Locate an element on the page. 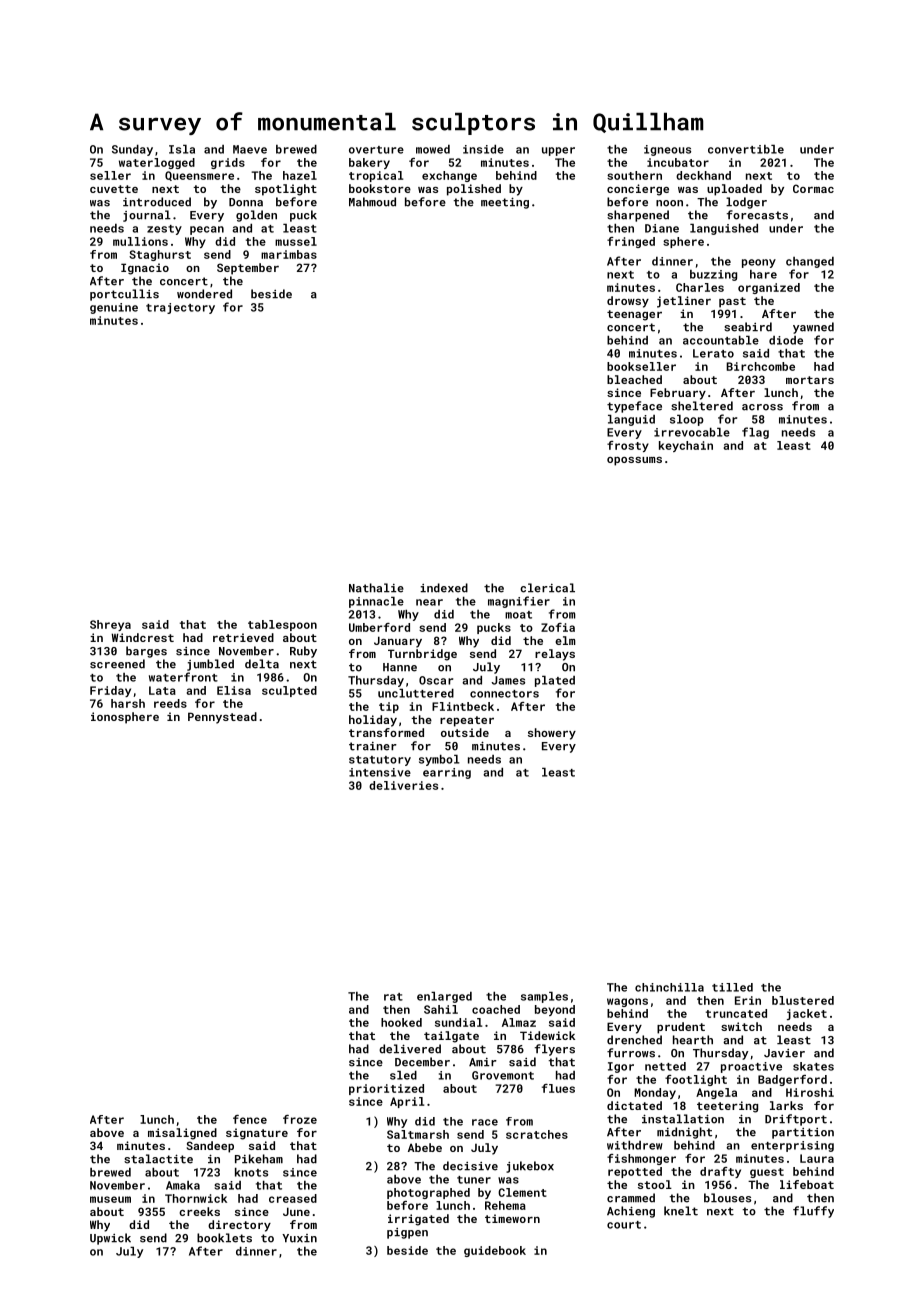  retrieved is located at coordinates (243, 637).
